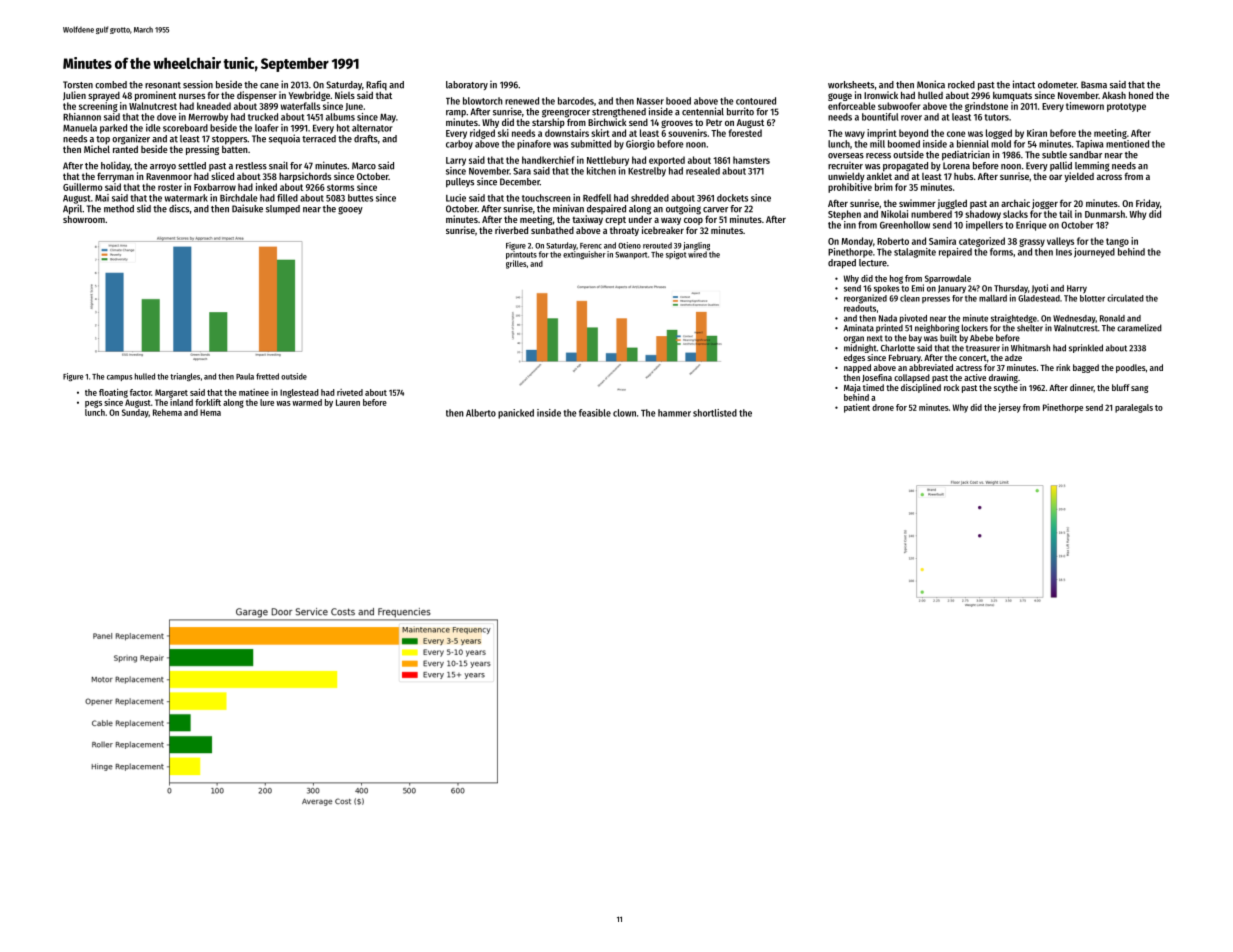  Describe the element at coordinates (883, 407) in the screenshot. I see `drone` at that location.
